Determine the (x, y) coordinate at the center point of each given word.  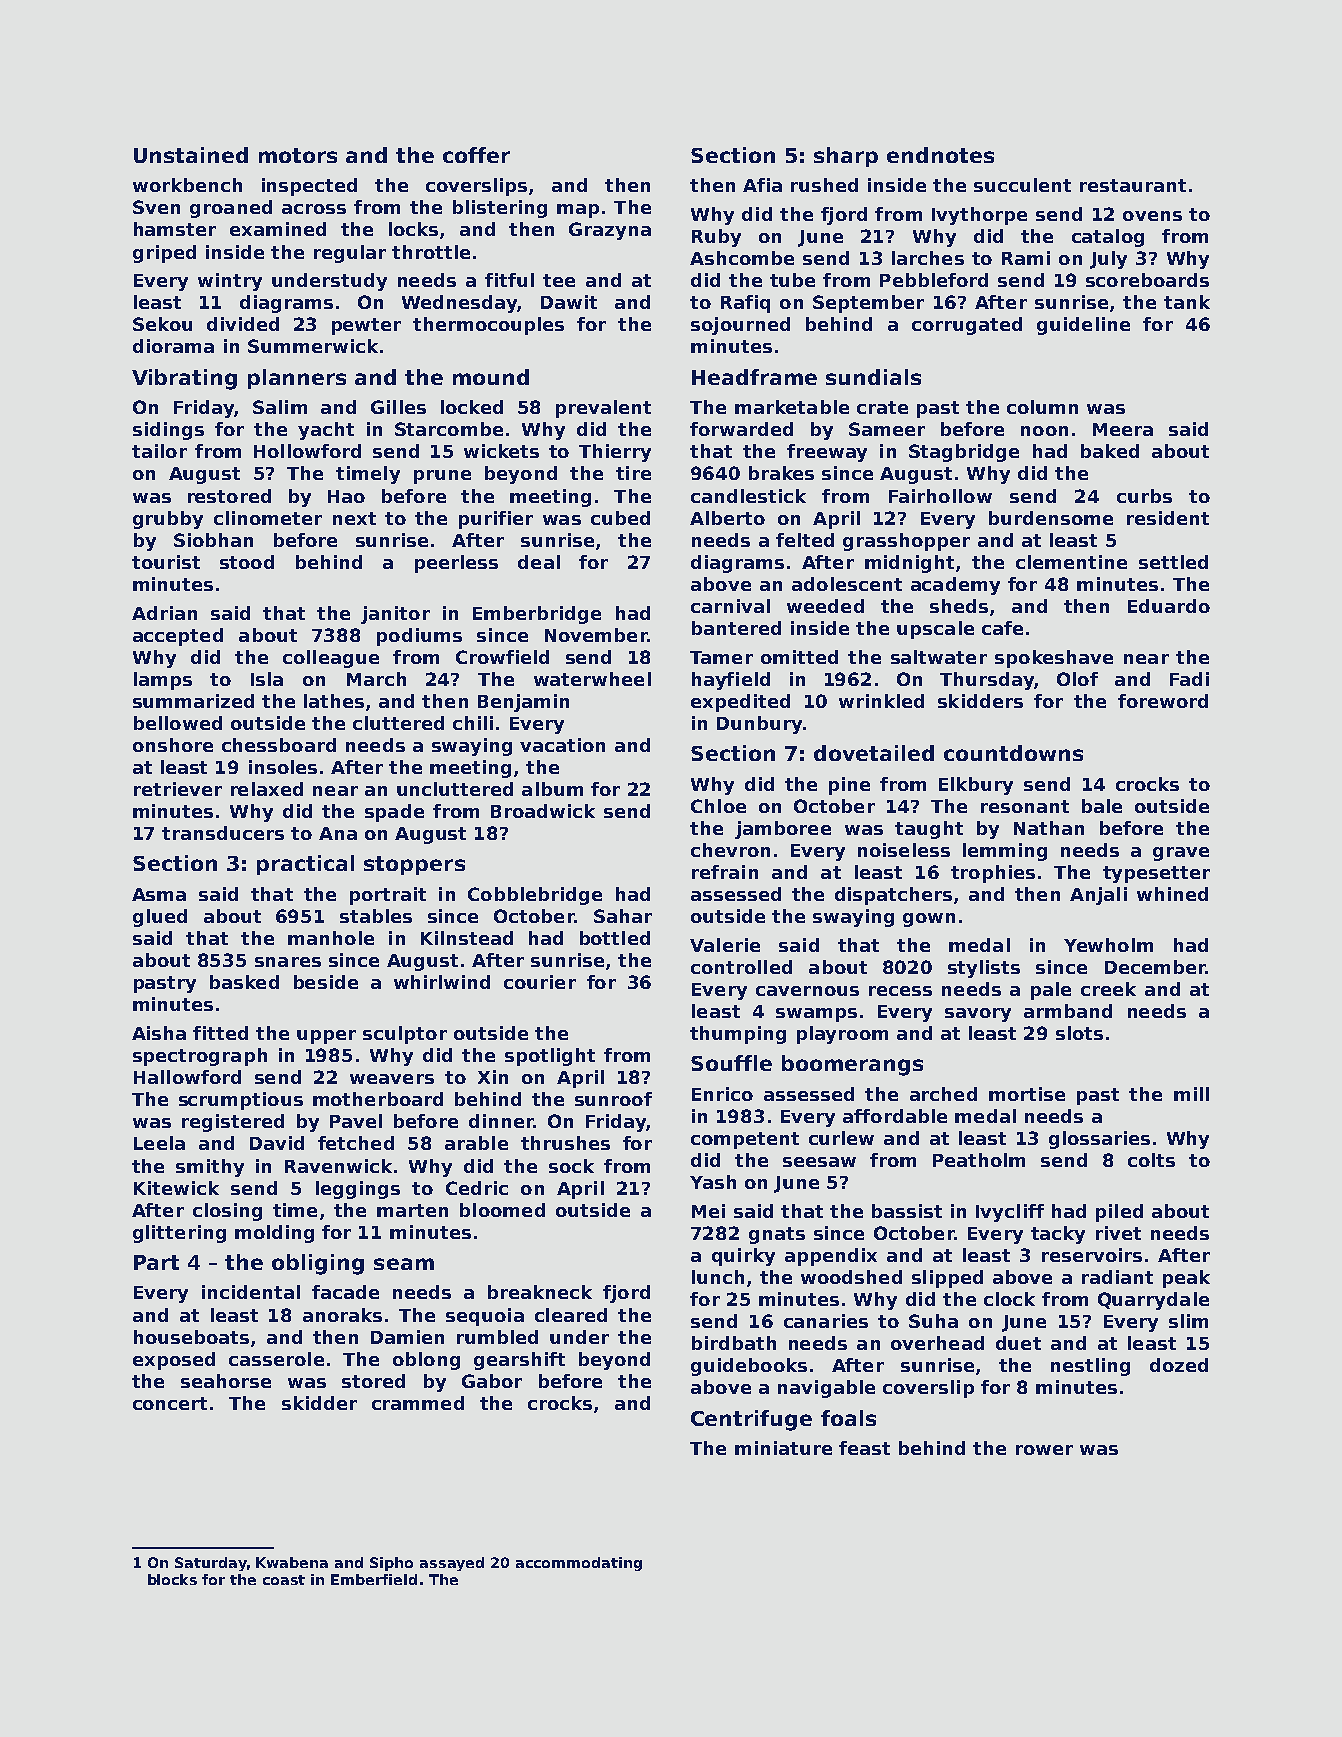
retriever (178, 789)
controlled (741, 967)
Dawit (569, 302)
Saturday (211, 1564)
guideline (1083, 326)
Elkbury (976, 786)
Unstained (191, 155)
